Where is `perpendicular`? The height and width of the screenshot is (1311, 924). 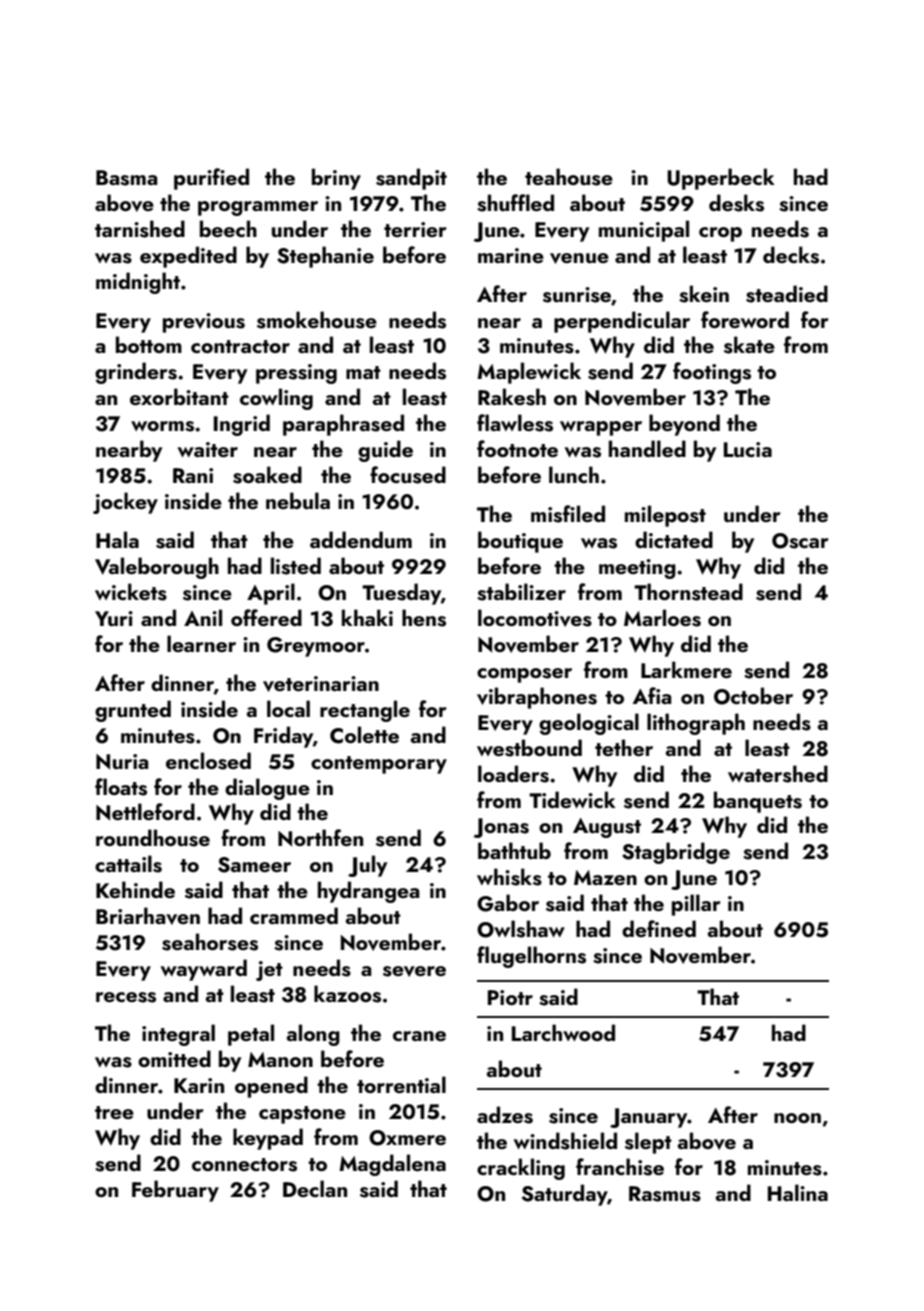
perpendicular is located at coordinates (622, 322).
